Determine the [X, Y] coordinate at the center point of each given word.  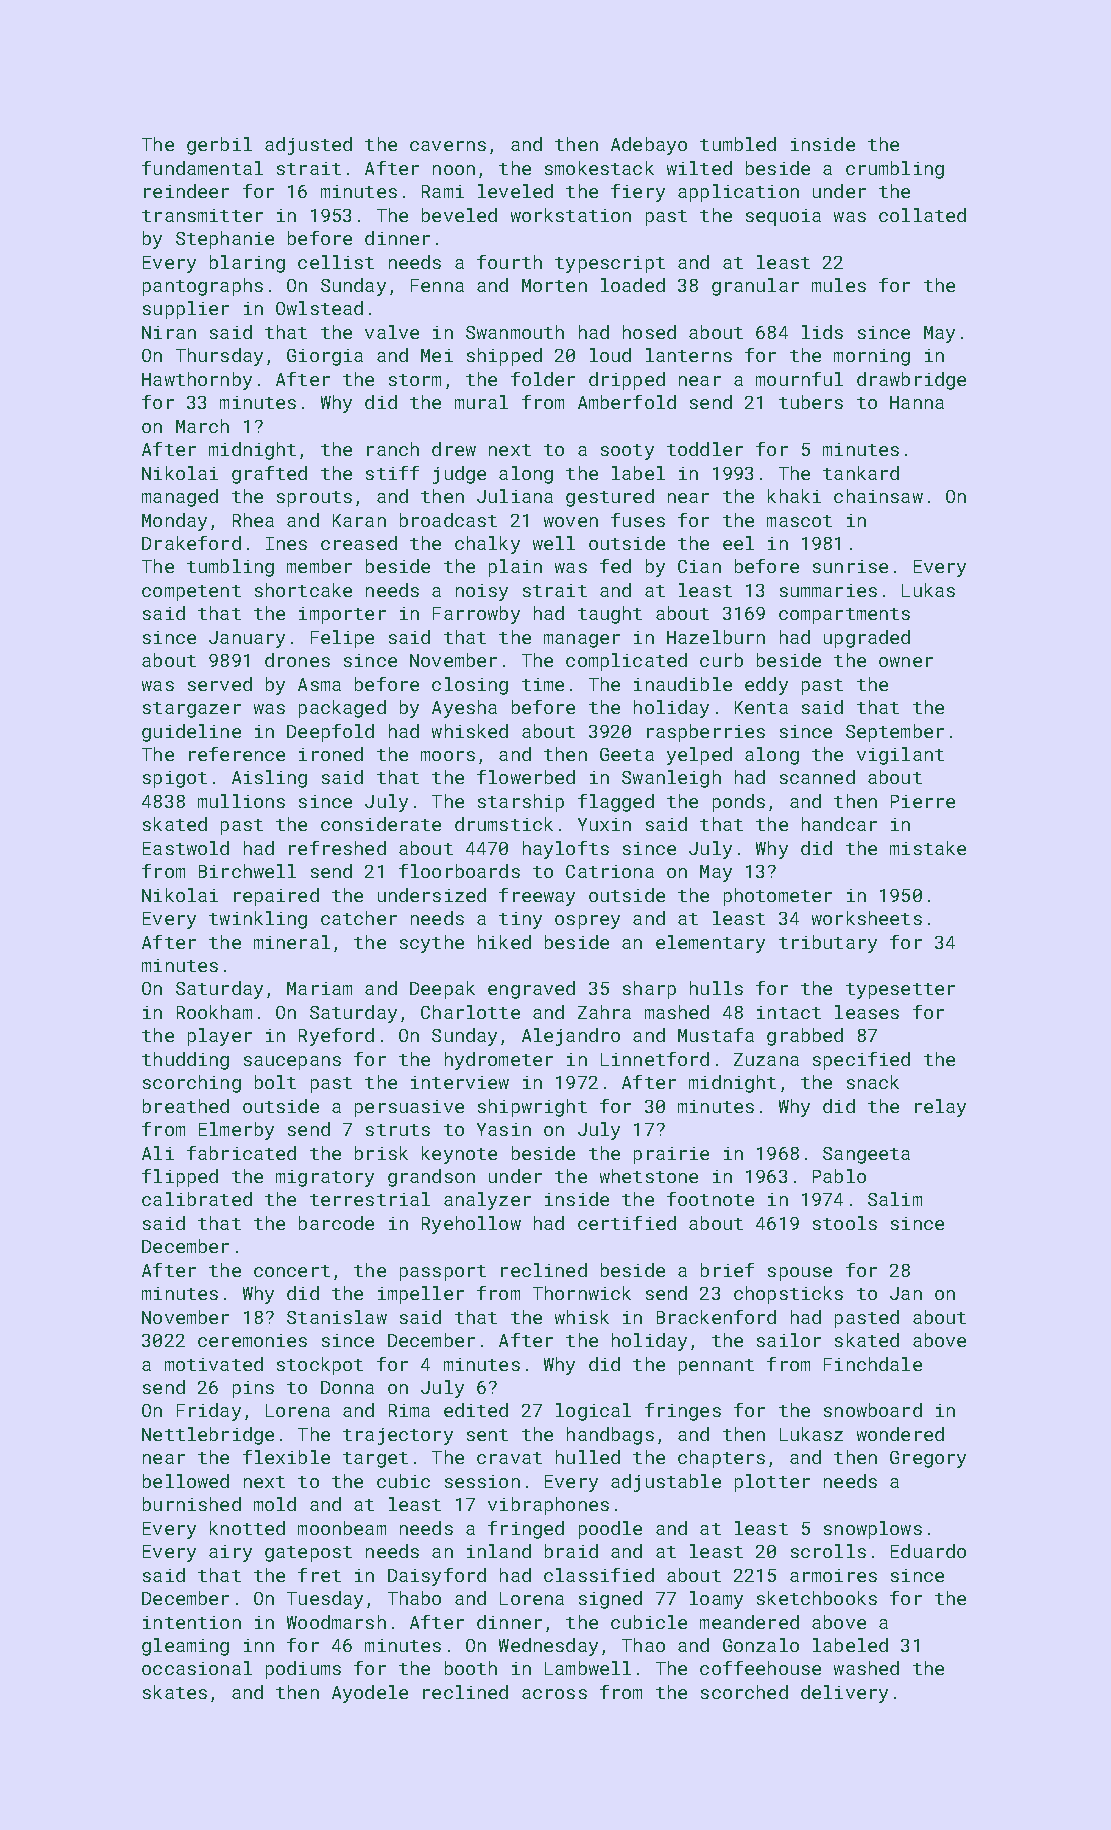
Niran [169, 332]
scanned [817, 777]
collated [922, 215]
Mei [437, 355]
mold [275, 1504]
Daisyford [437, 1577]
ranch [393, 449]
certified [627, 1223]
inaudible [683, 684]
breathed [186, 1106]
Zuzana [766, 1059]
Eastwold [186, 848]
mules [839, 285]
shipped [504, 357]
